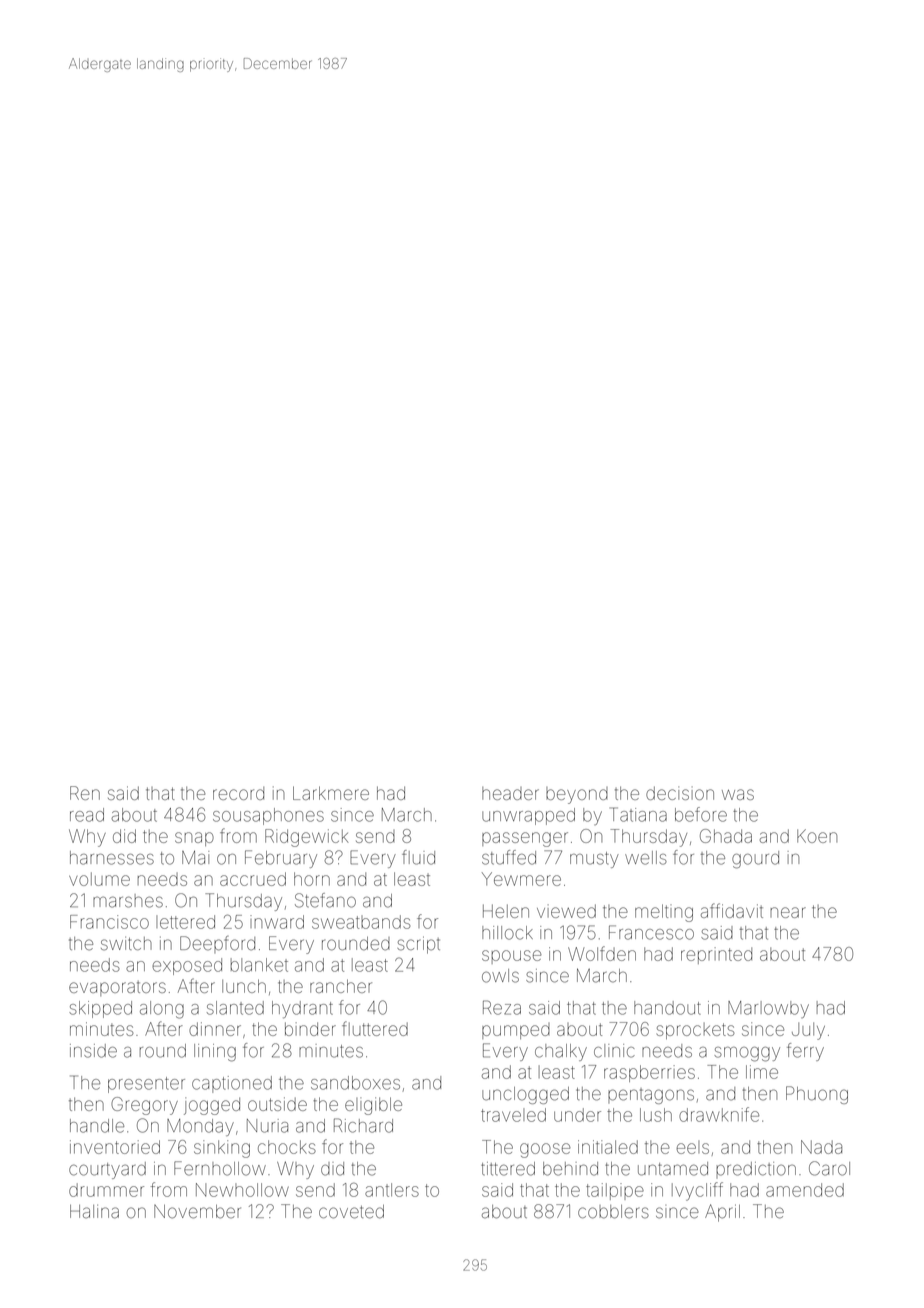  I want to click on sweatbands, so click(361, 922).
